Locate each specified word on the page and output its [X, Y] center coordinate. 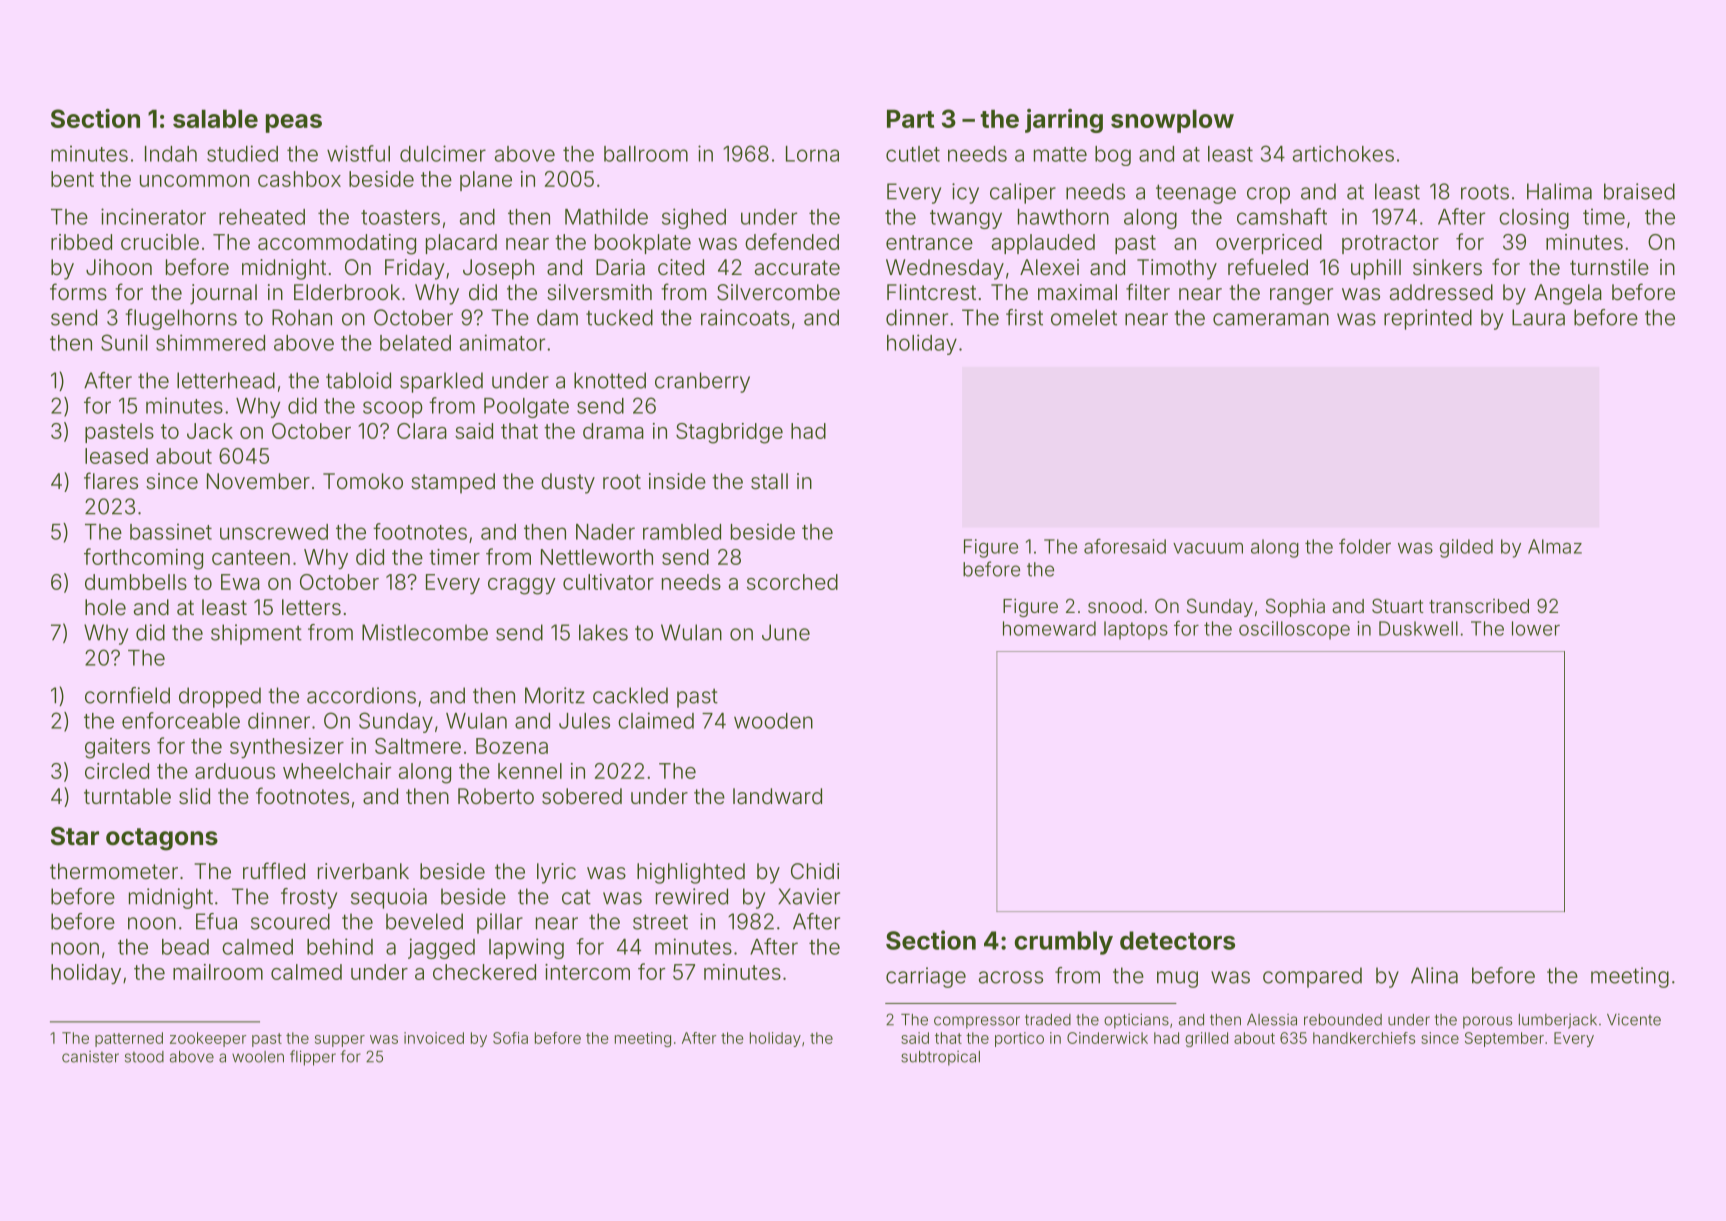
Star [75, 836]
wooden [773, 721]
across [1011, 977]
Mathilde [606, 216]
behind [340, 946]
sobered [582, 796]
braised [1639, 191]
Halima [1559, 191]
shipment [256, 634]
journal [223, 294]
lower [1536, 628]
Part [910, 119]
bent [72, 179]
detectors [1177, 940]
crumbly [1064, 943]
